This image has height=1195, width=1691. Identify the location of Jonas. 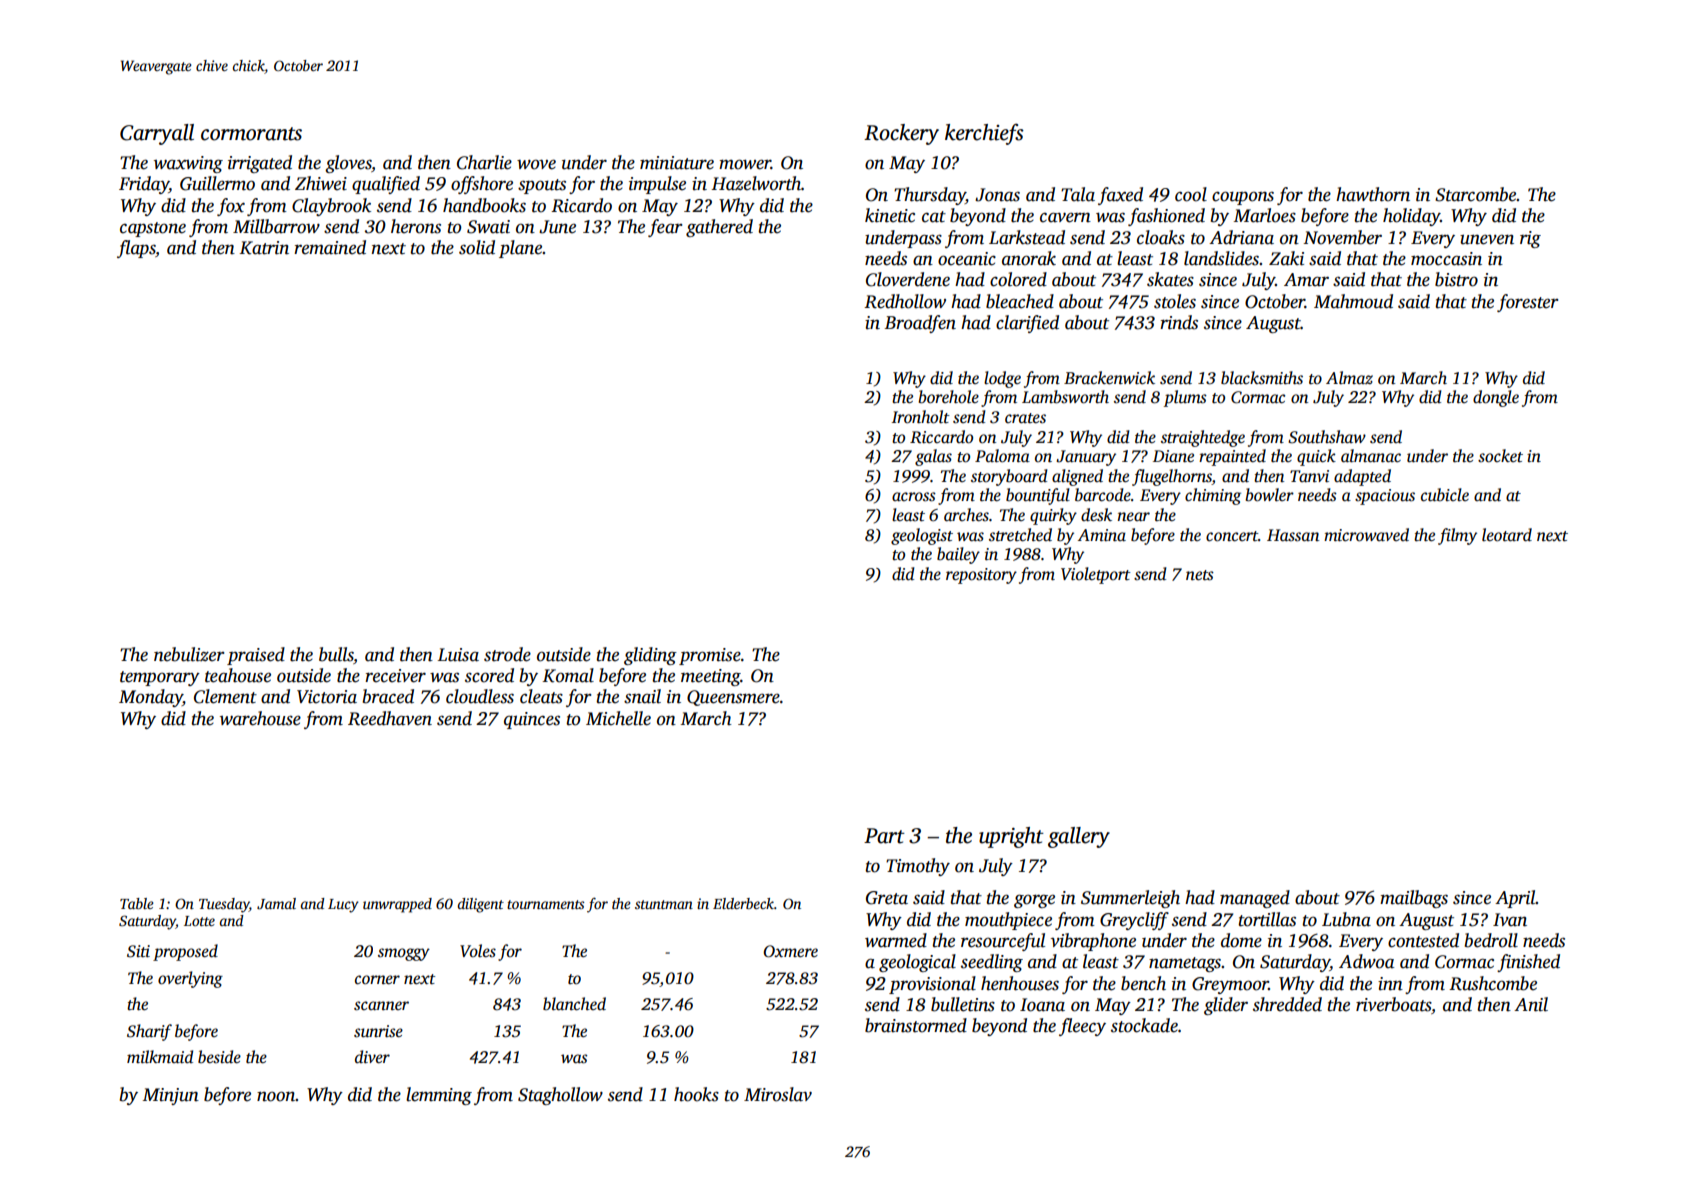
(997, 195).
